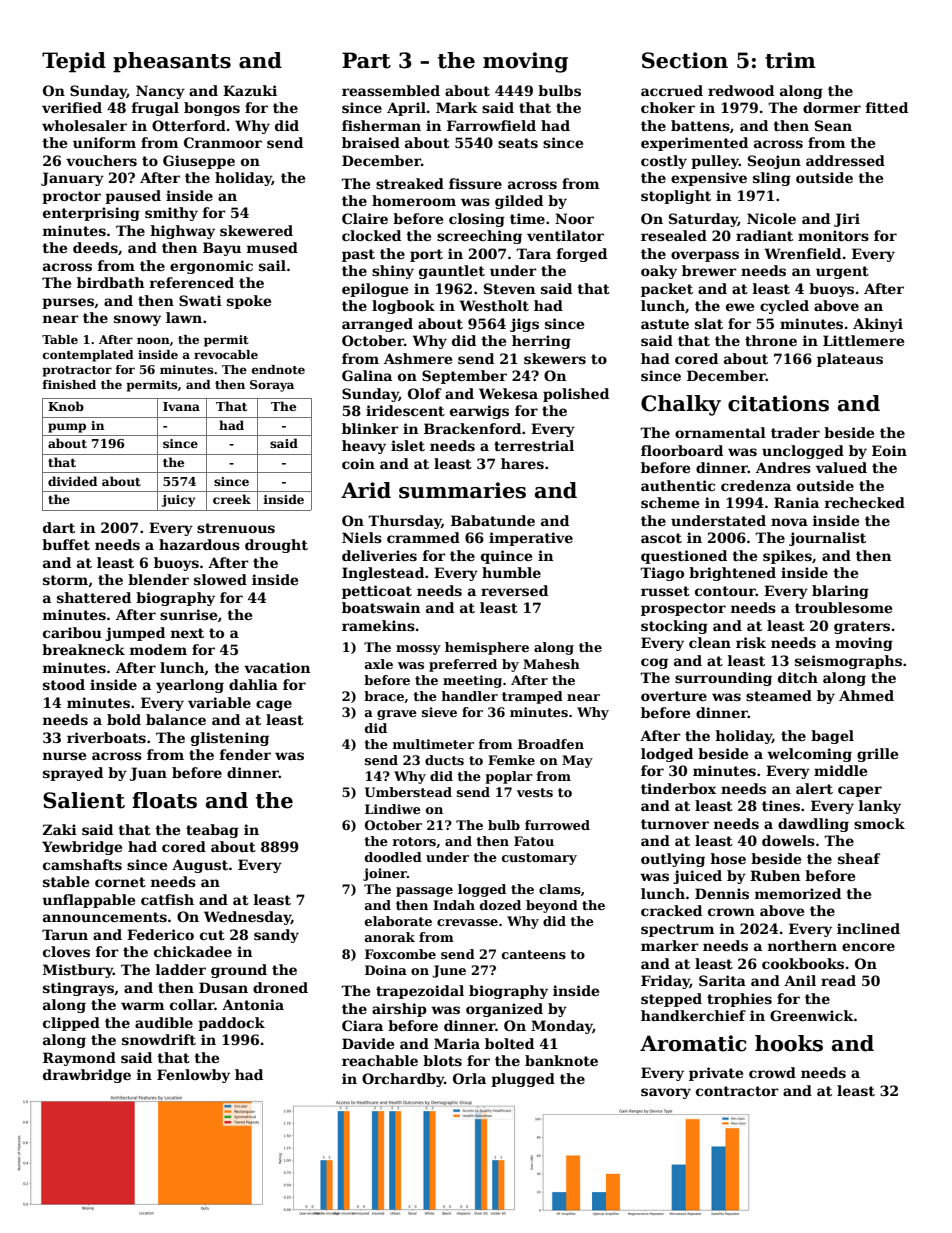  What do you see at coordinates (153, 340) in the document?
I see `noon` at bounding box center [153, 340].
